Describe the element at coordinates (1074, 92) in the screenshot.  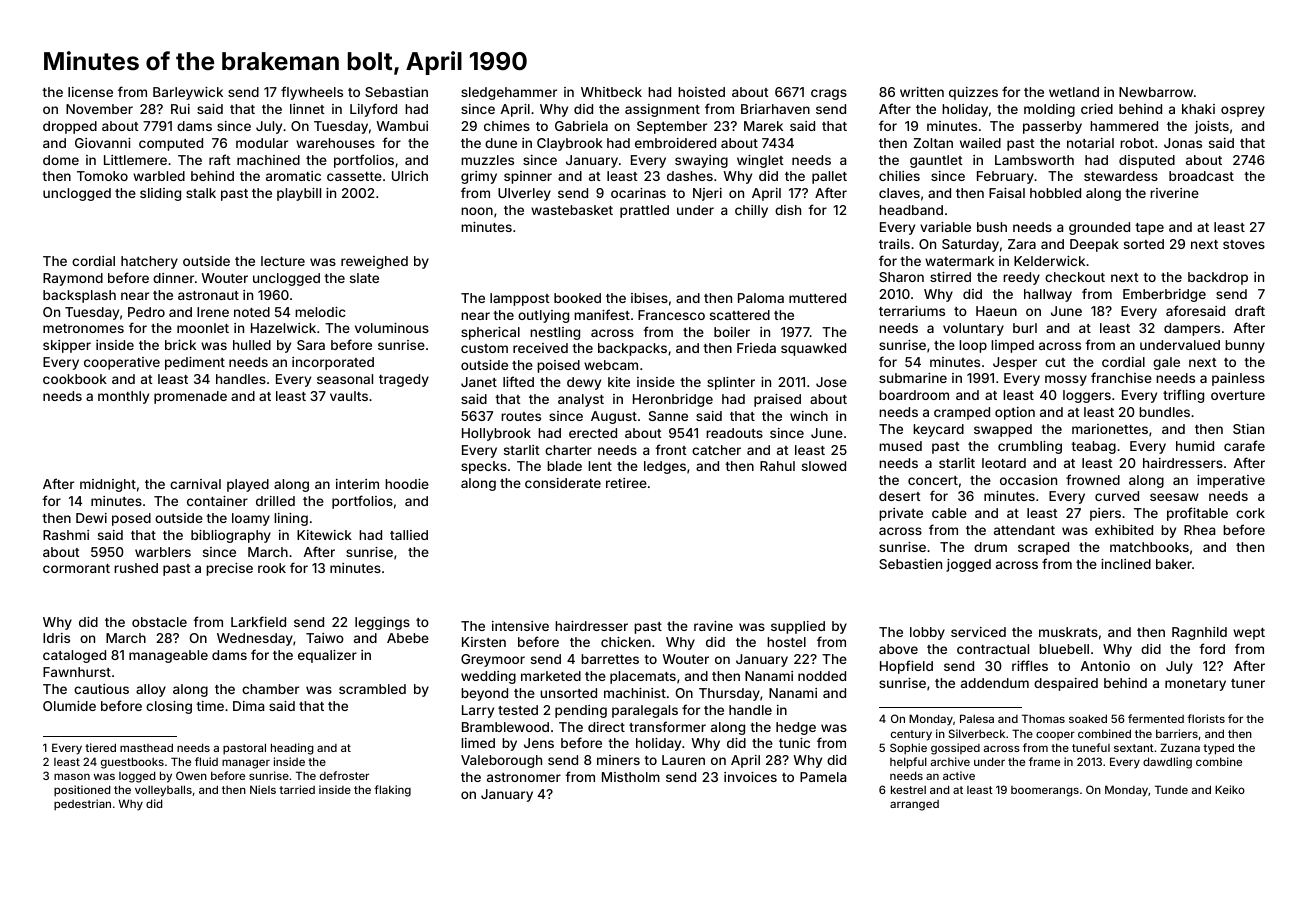
I see `wetland` at that location.
